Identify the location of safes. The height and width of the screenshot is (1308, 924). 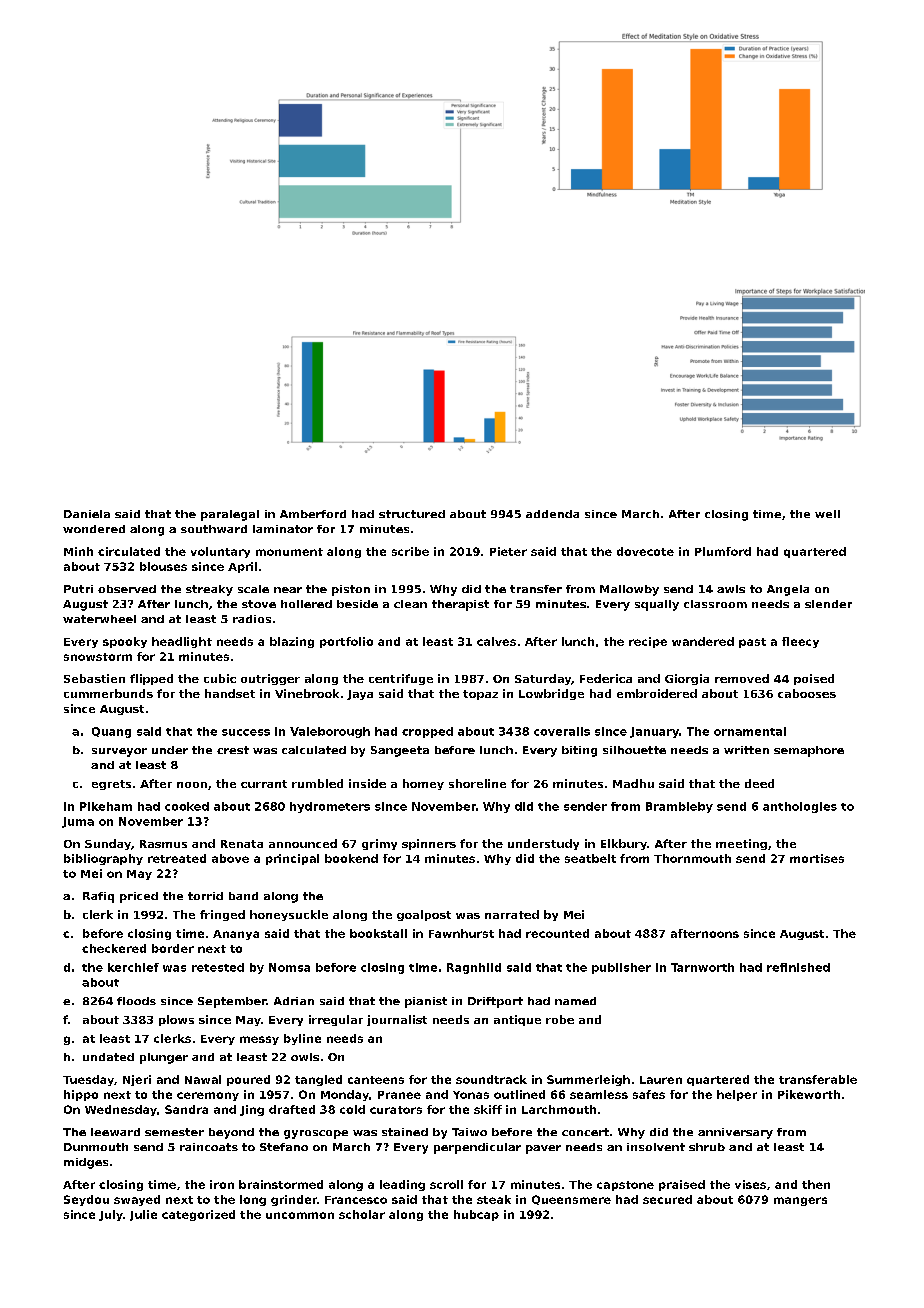
(649, 1094).
